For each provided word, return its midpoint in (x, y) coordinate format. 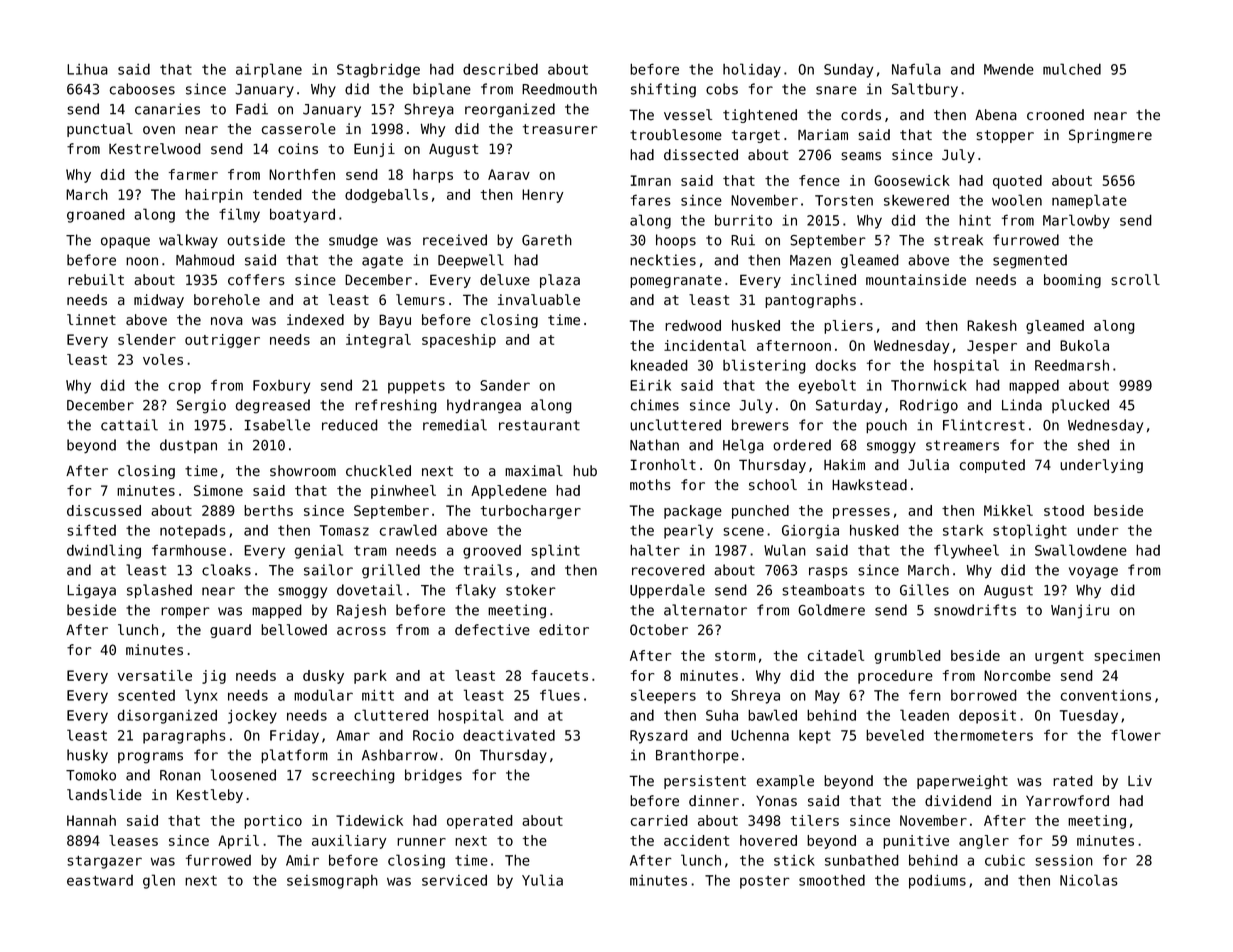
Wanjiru (1080, 611)
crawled (408, 530)
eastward (100, 880)
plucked (1080, 406)
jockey (252, 716)
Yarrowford (1067, 801)
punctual (100, 130)
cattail (129, 425)
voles (163, 359)
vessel (688, 115)
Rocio (433, 735)
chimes (654, 405)
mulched (1072, 69)
